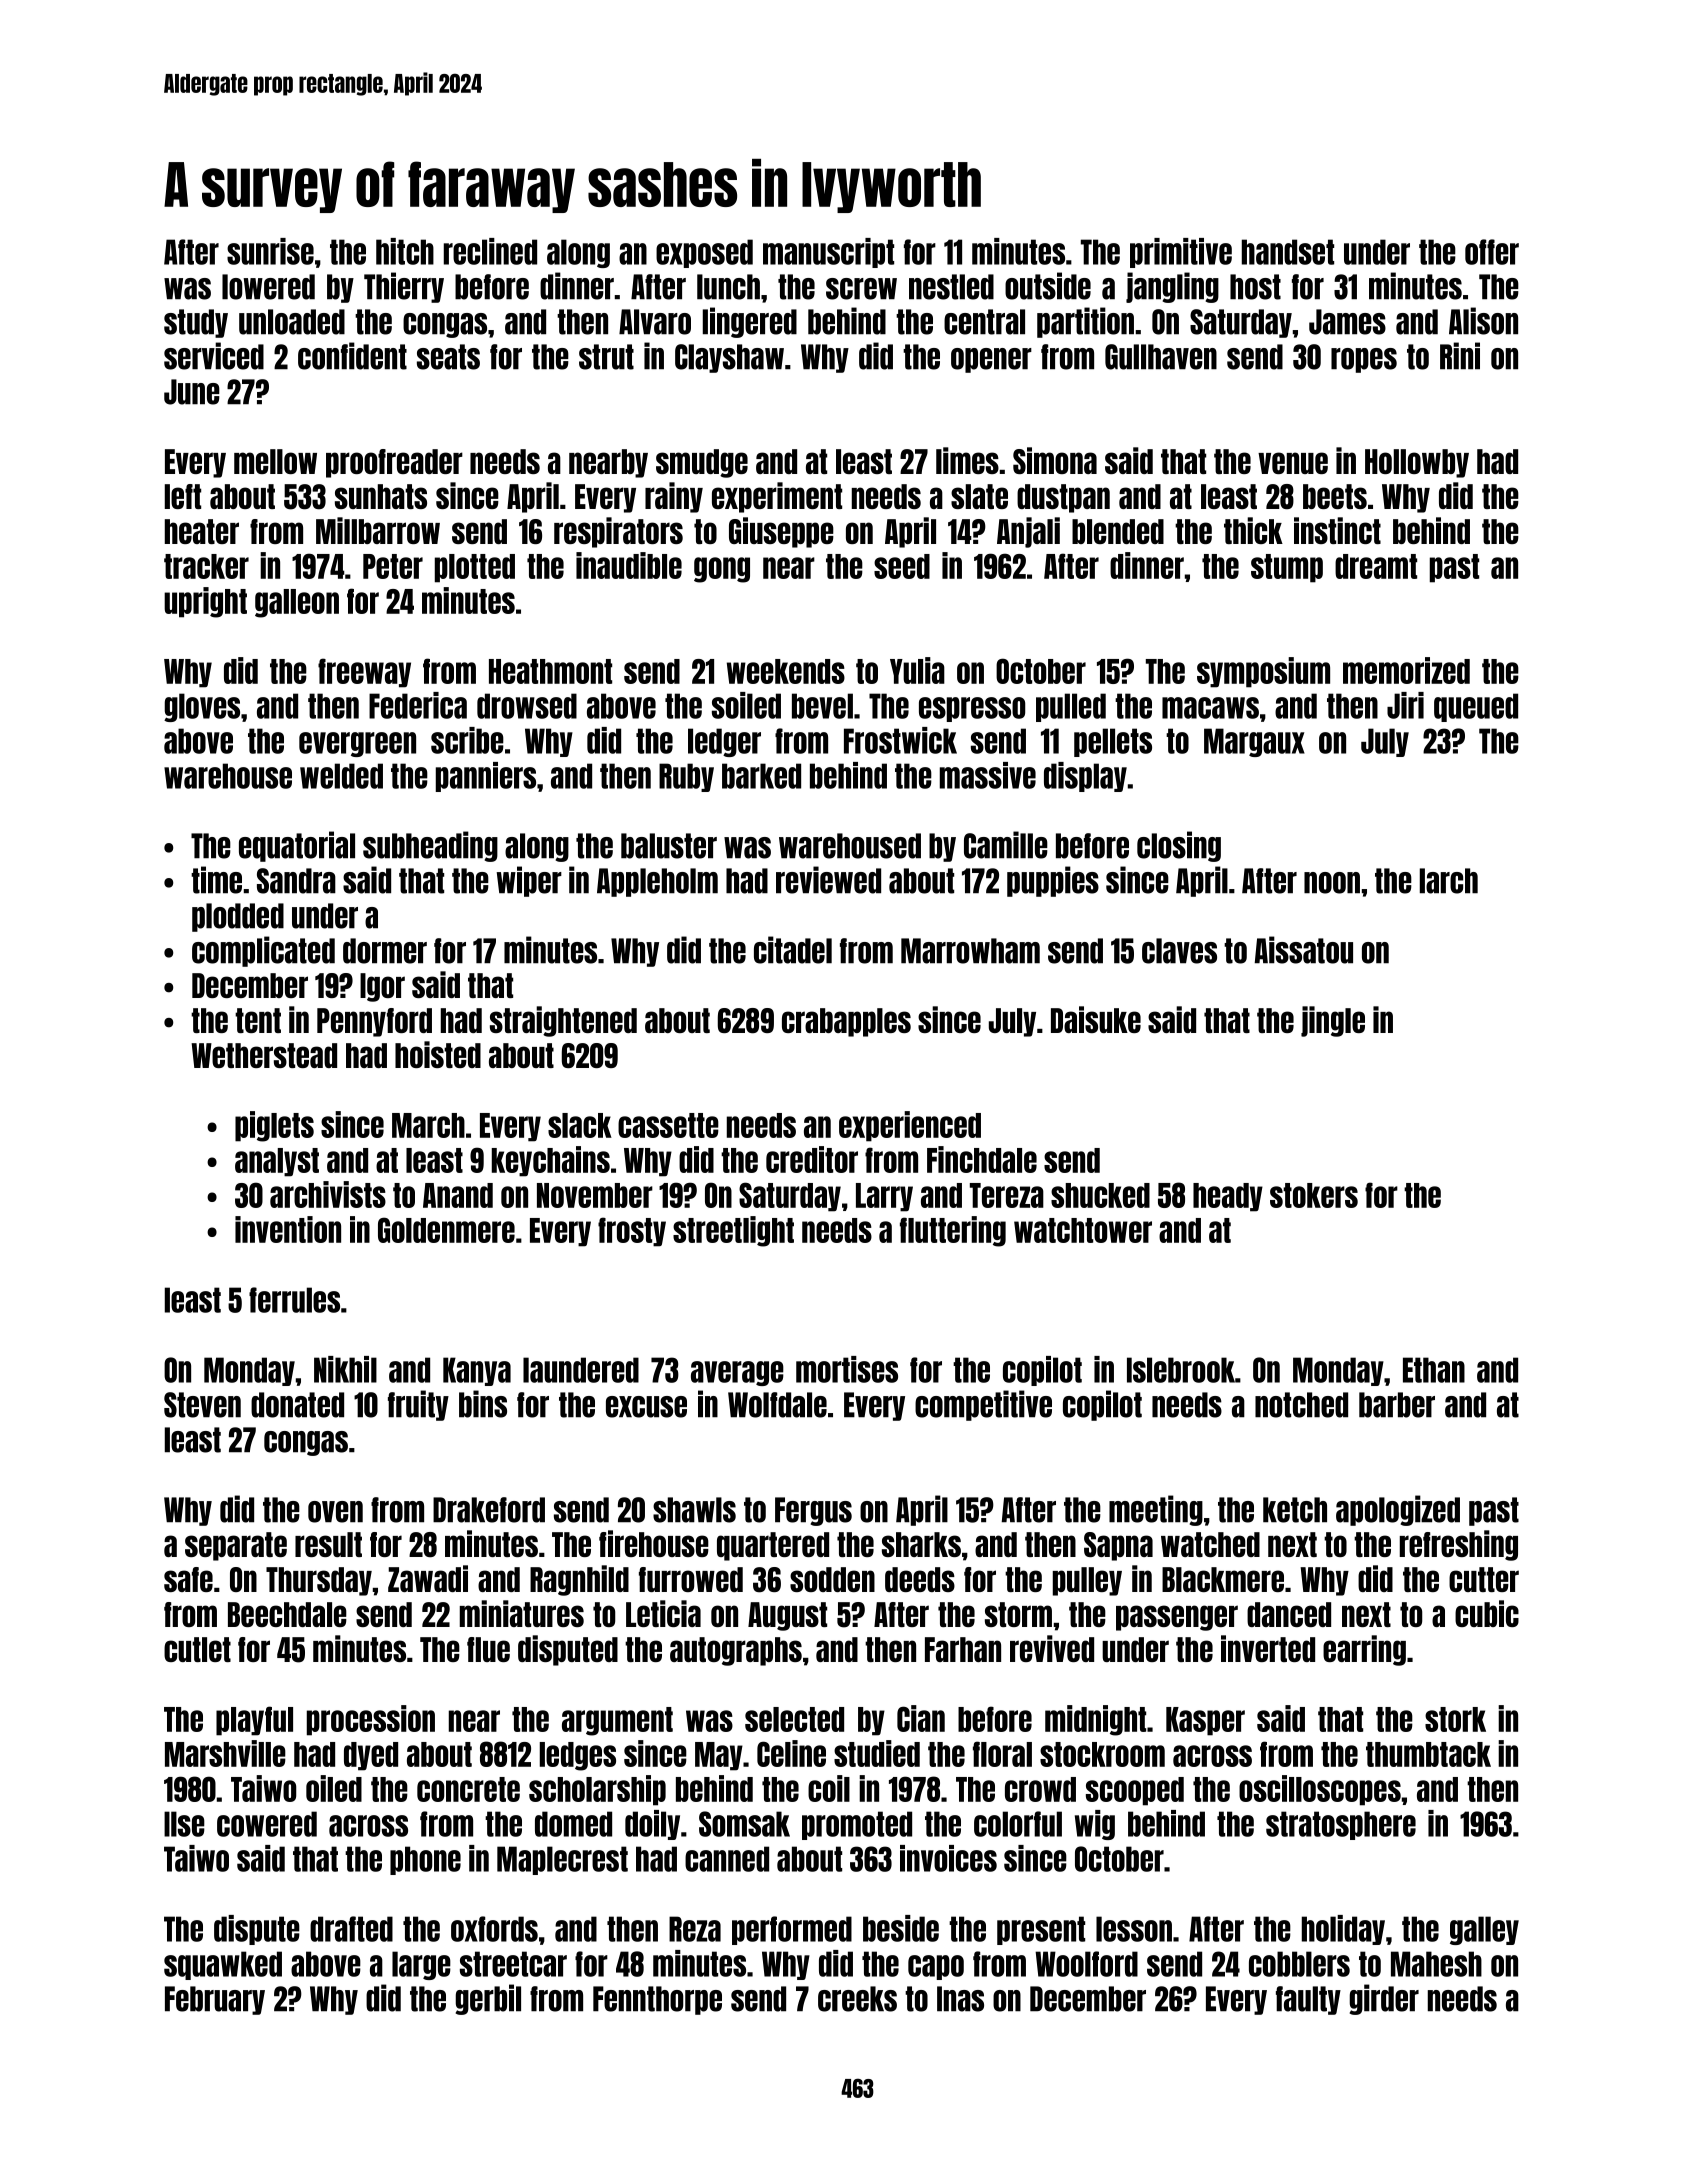 Image resolution: width=1683 pixels, height=2178 pixels. I want to click on invoices, so click(948, 1858).
